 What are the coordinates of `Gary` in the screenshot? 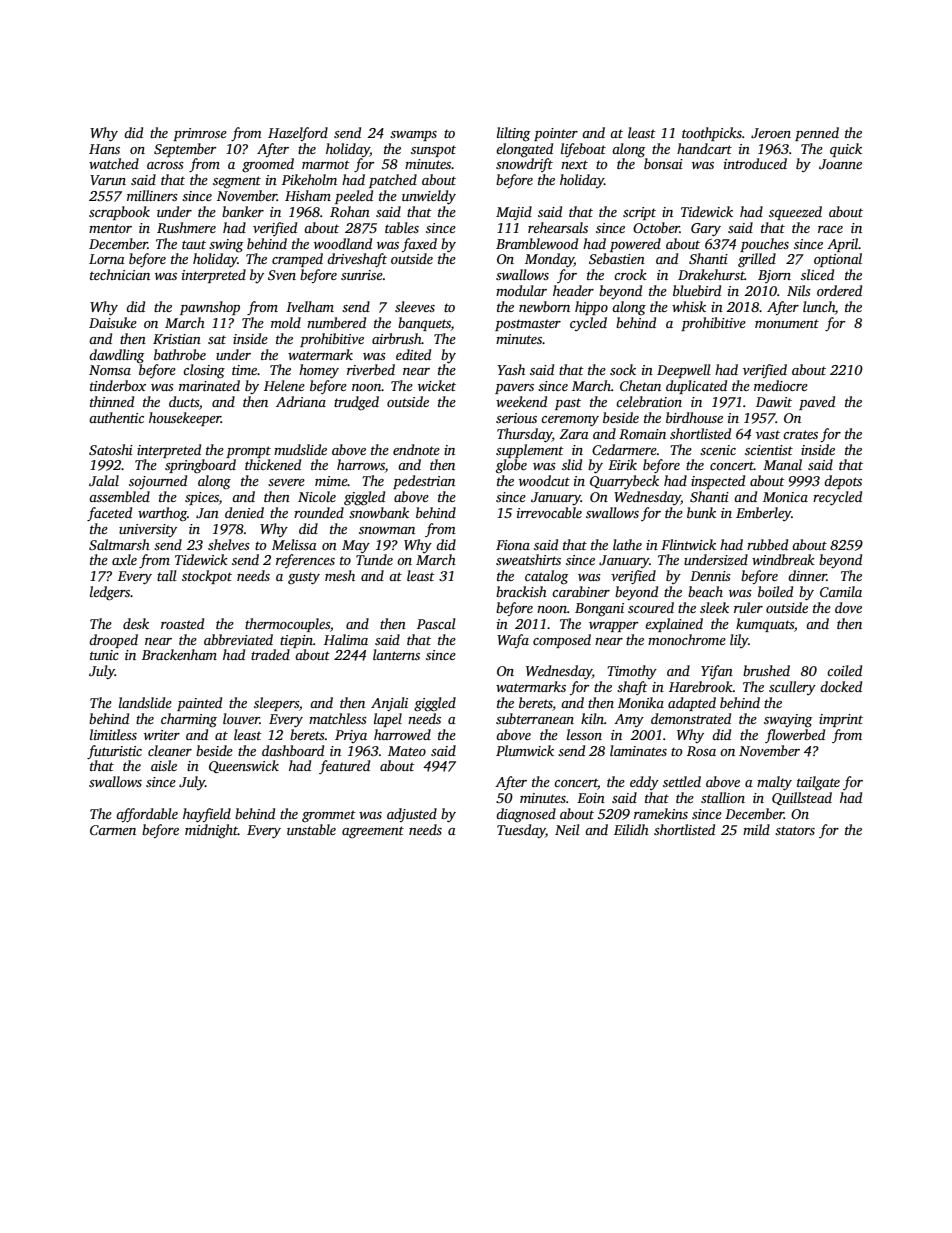 It's located at (706, 229).
